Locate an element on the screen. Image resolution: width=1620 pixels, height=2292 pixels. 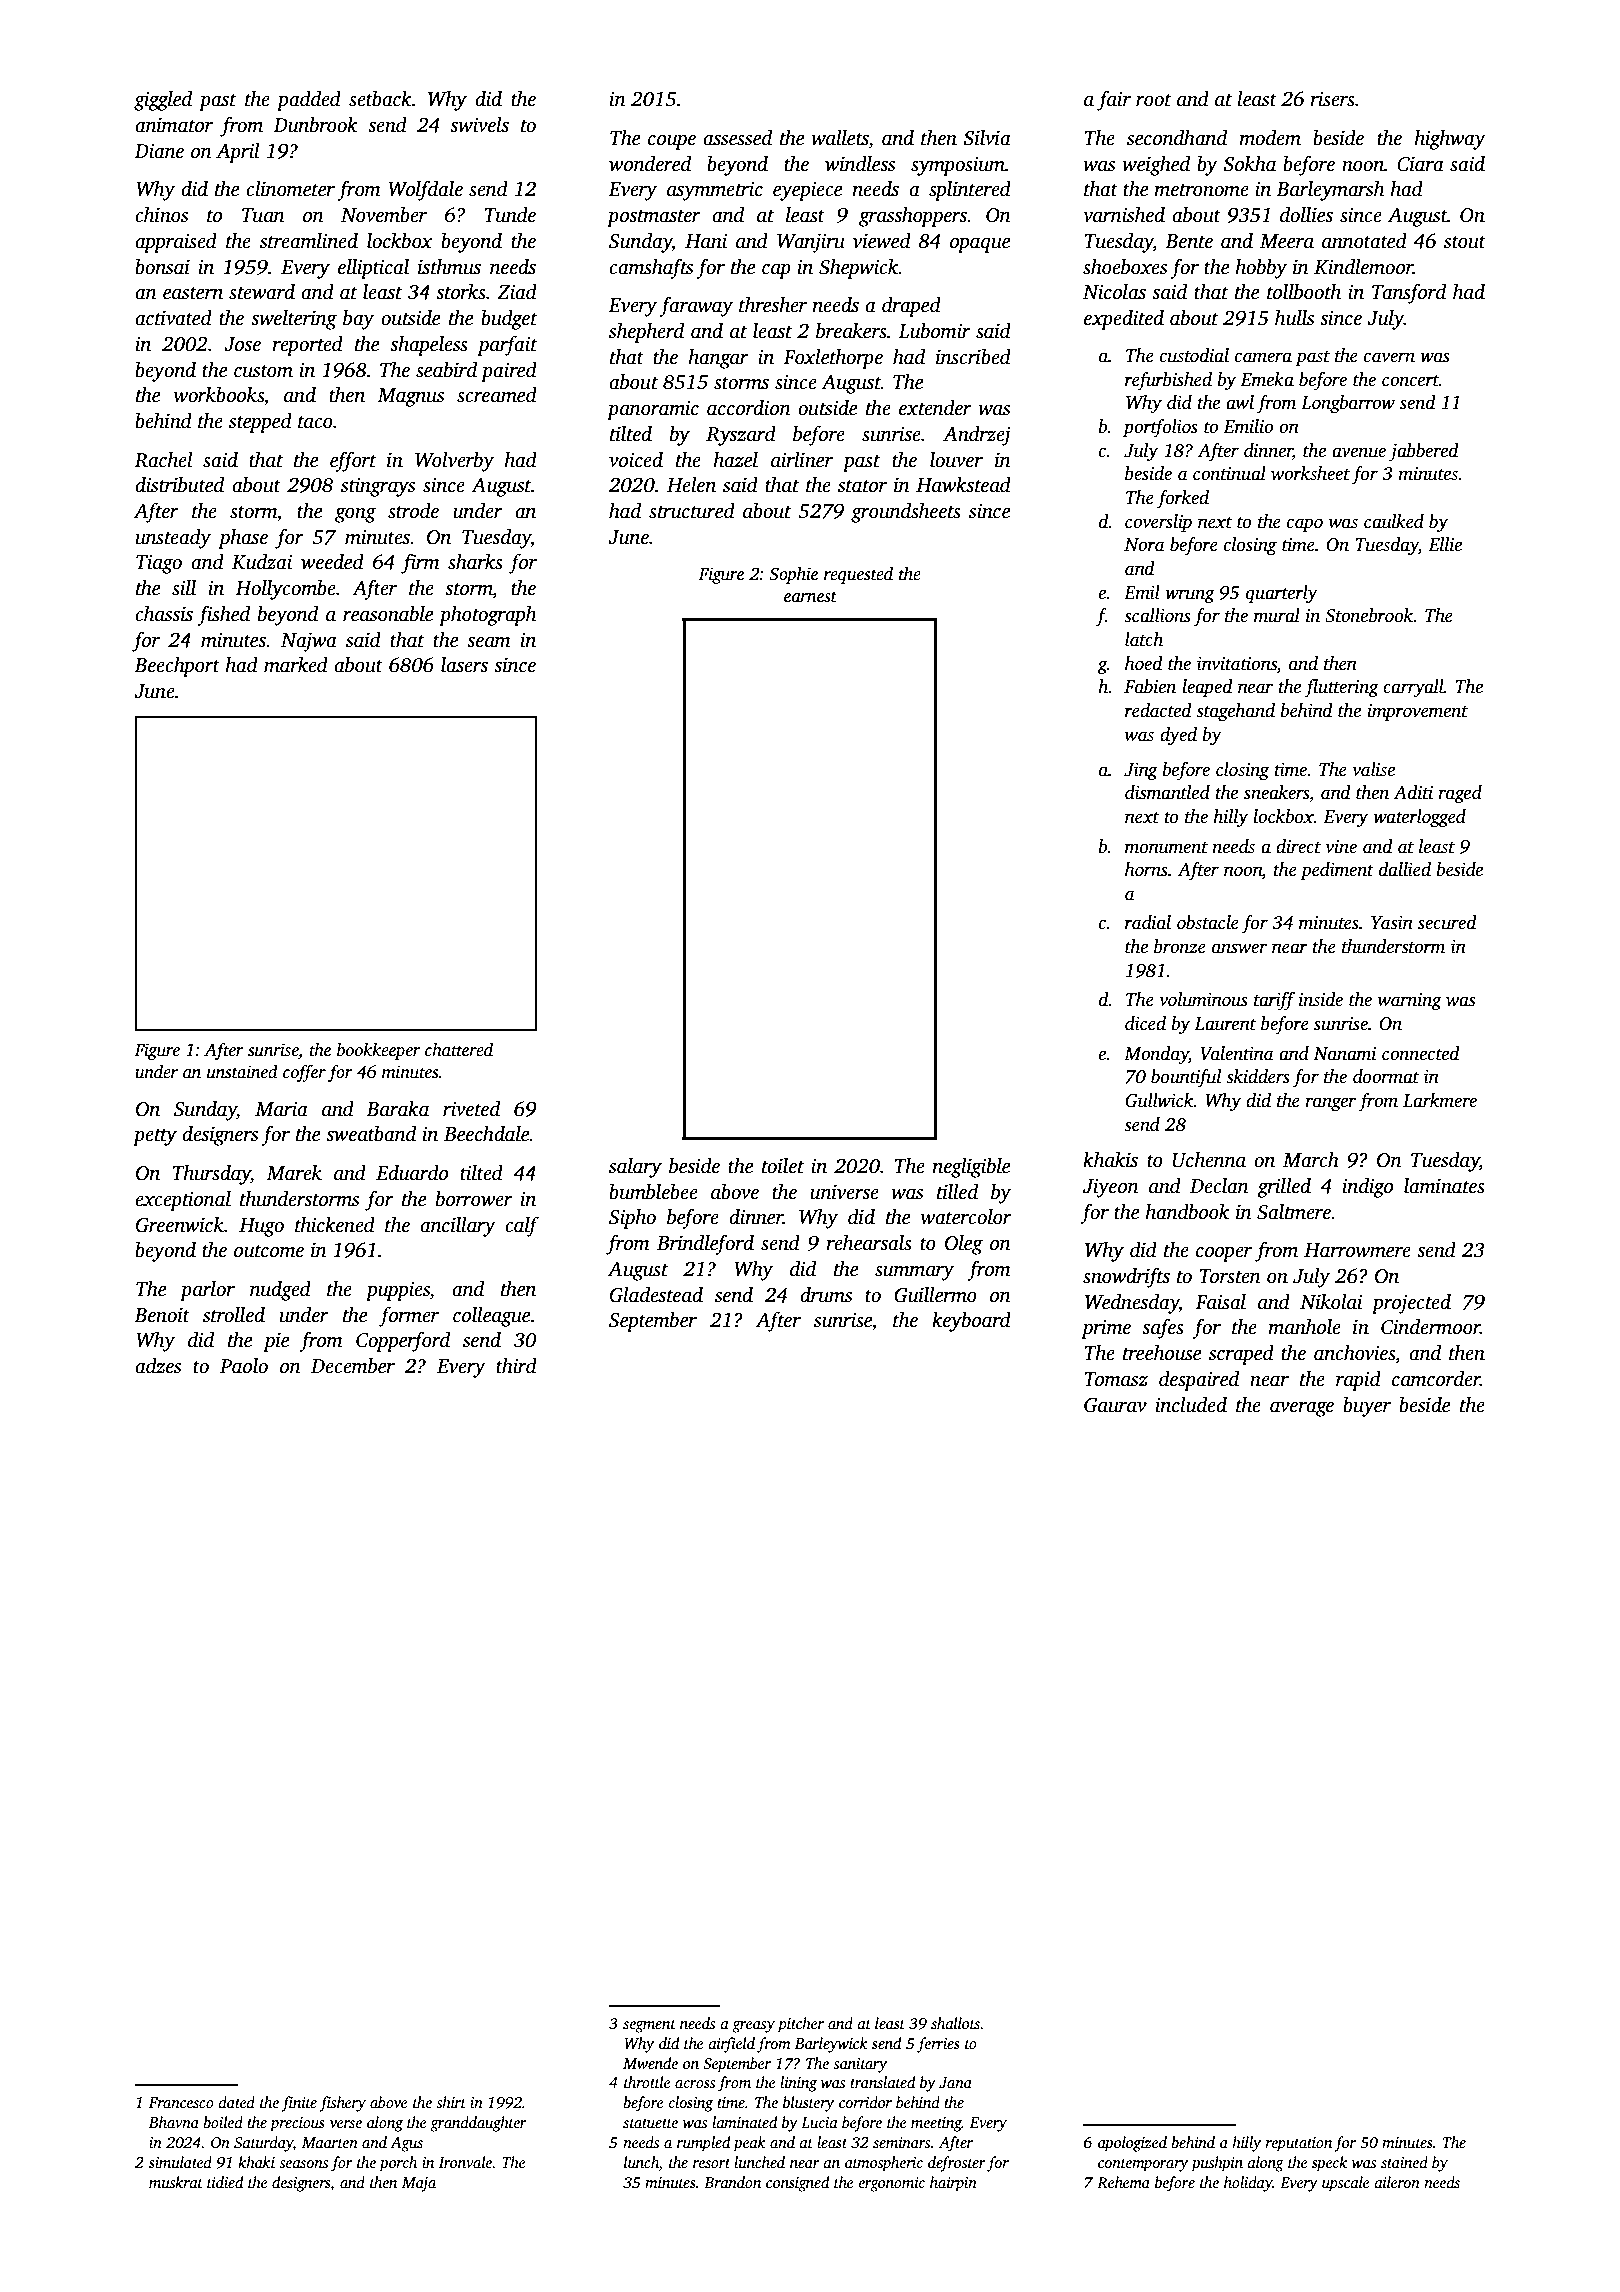
sharks is located at coordinates (475, 562).
